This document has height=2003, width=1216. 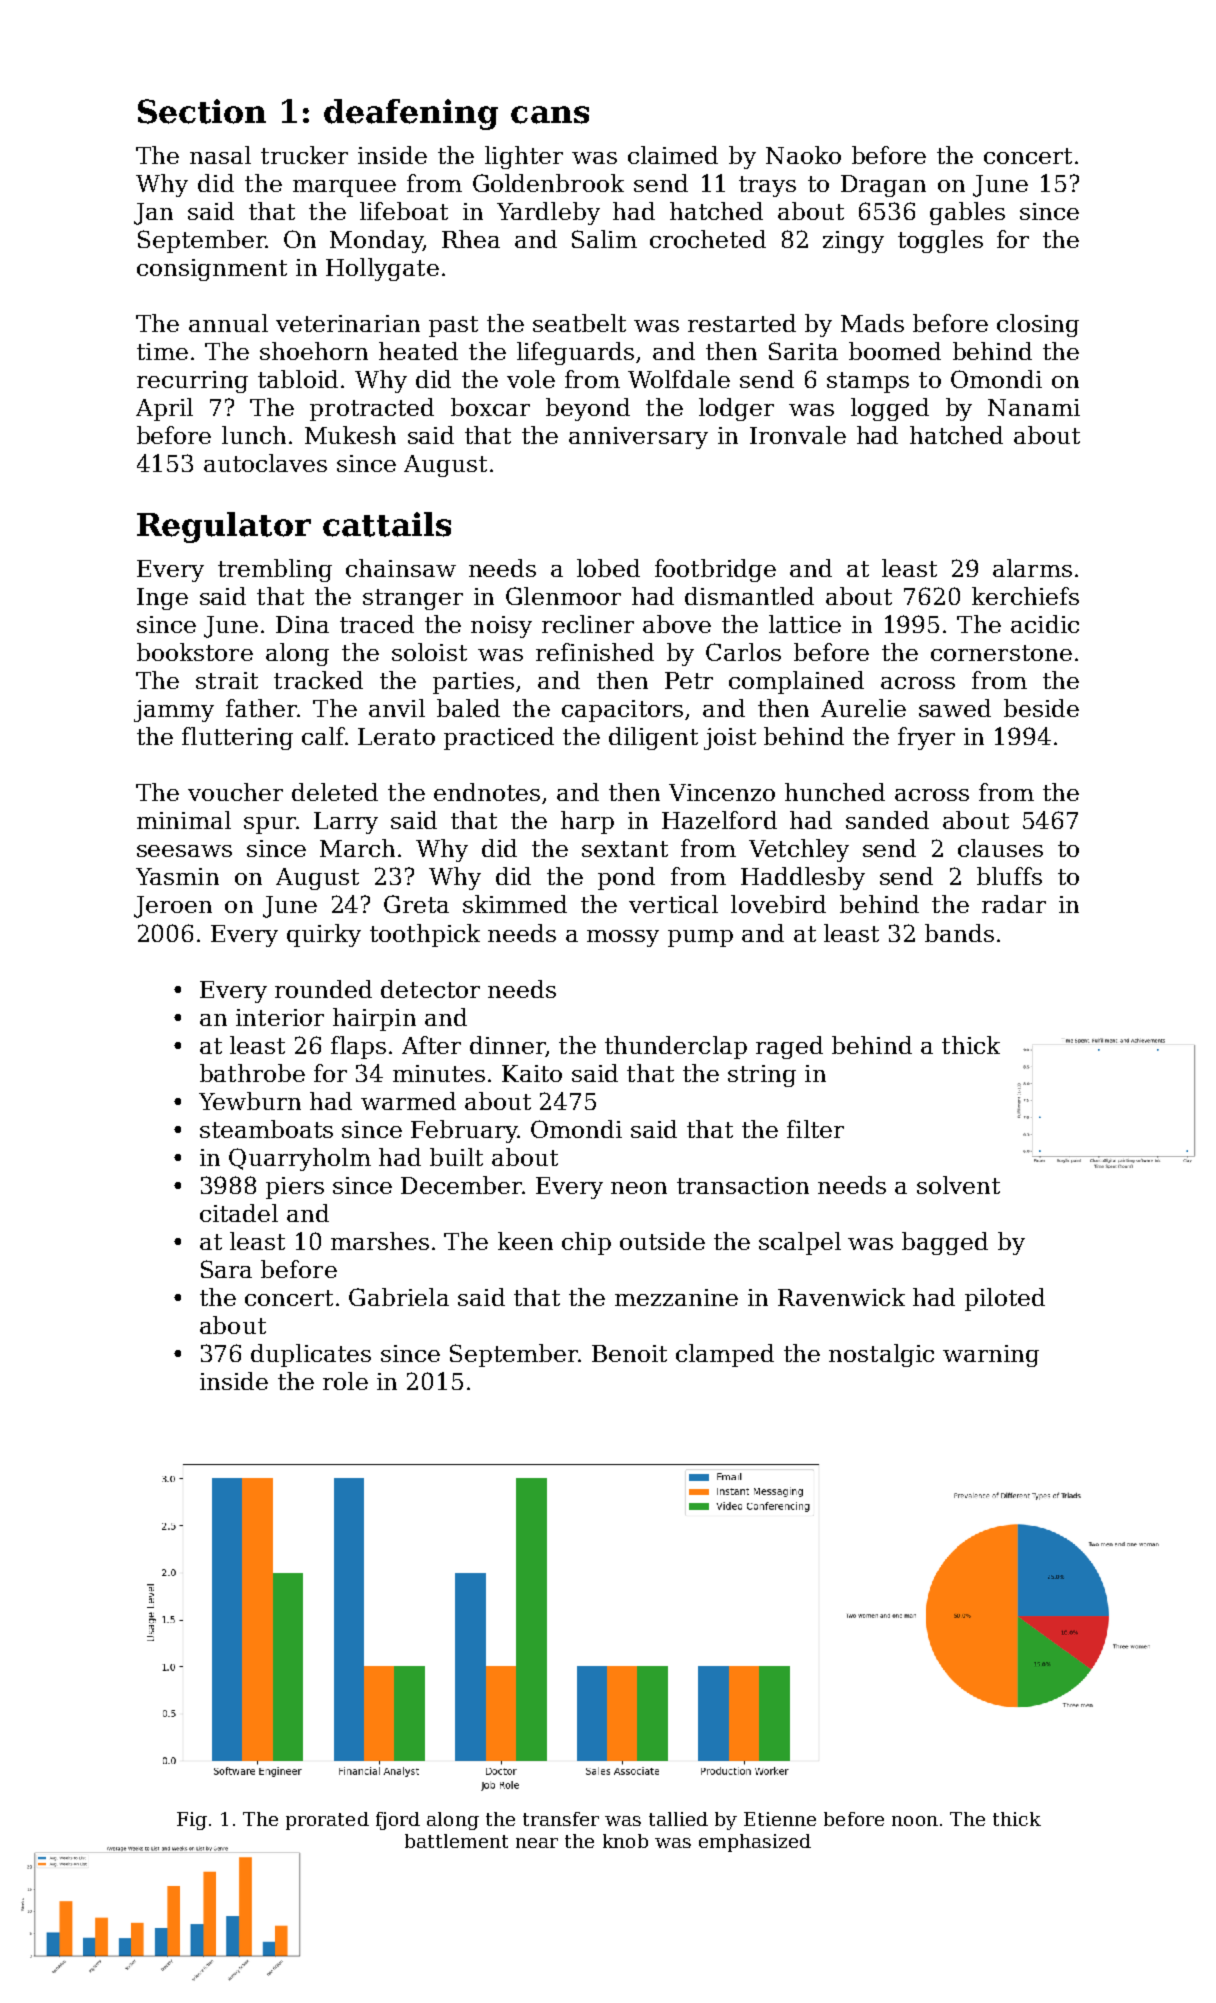 What do you see at coordinates (431, 1045) in the document?
I see `After` at bounding box center [431, 1045].
